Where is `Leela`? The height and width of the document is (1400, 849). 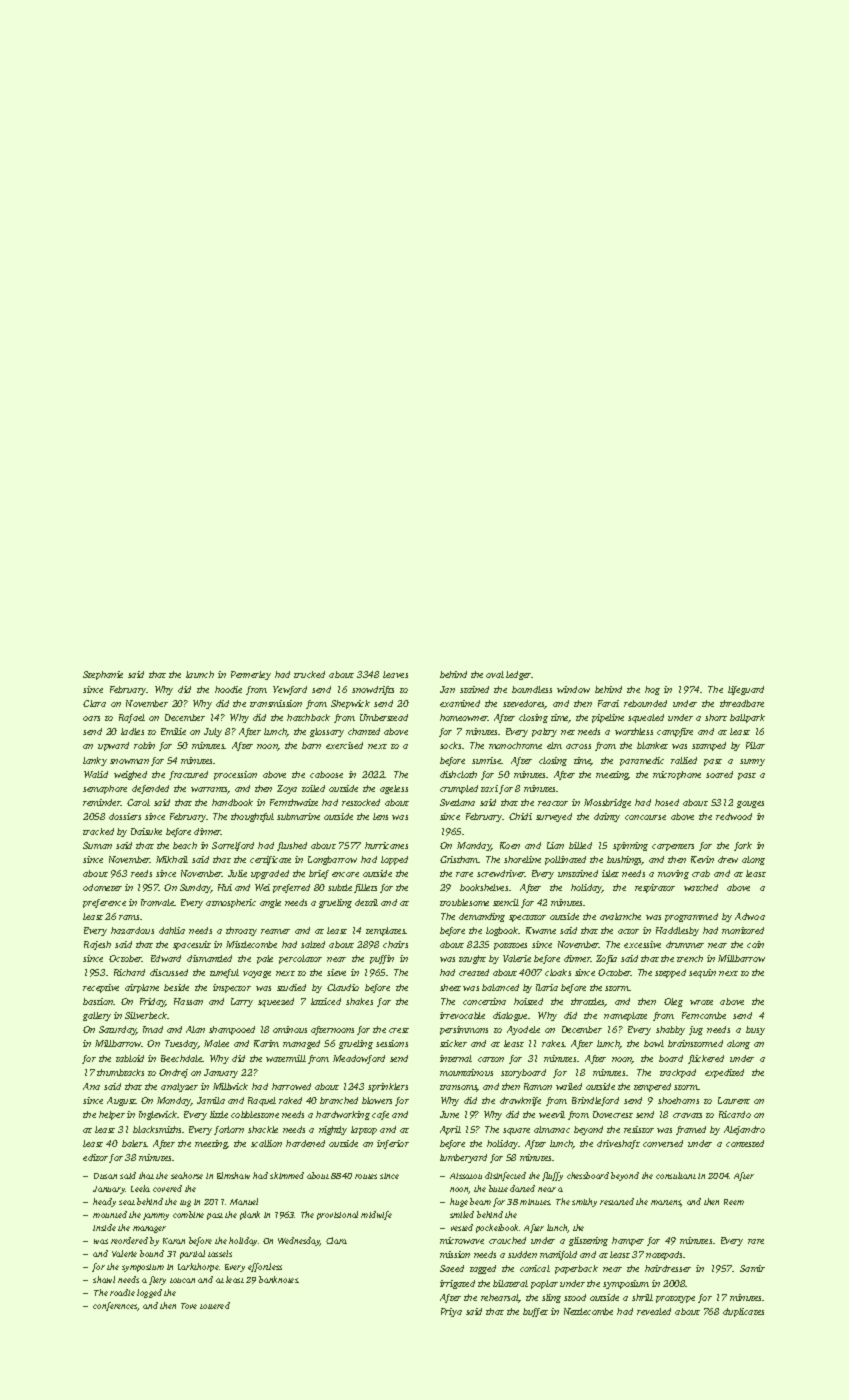 Leela is located at coordinates (140, 1188).
